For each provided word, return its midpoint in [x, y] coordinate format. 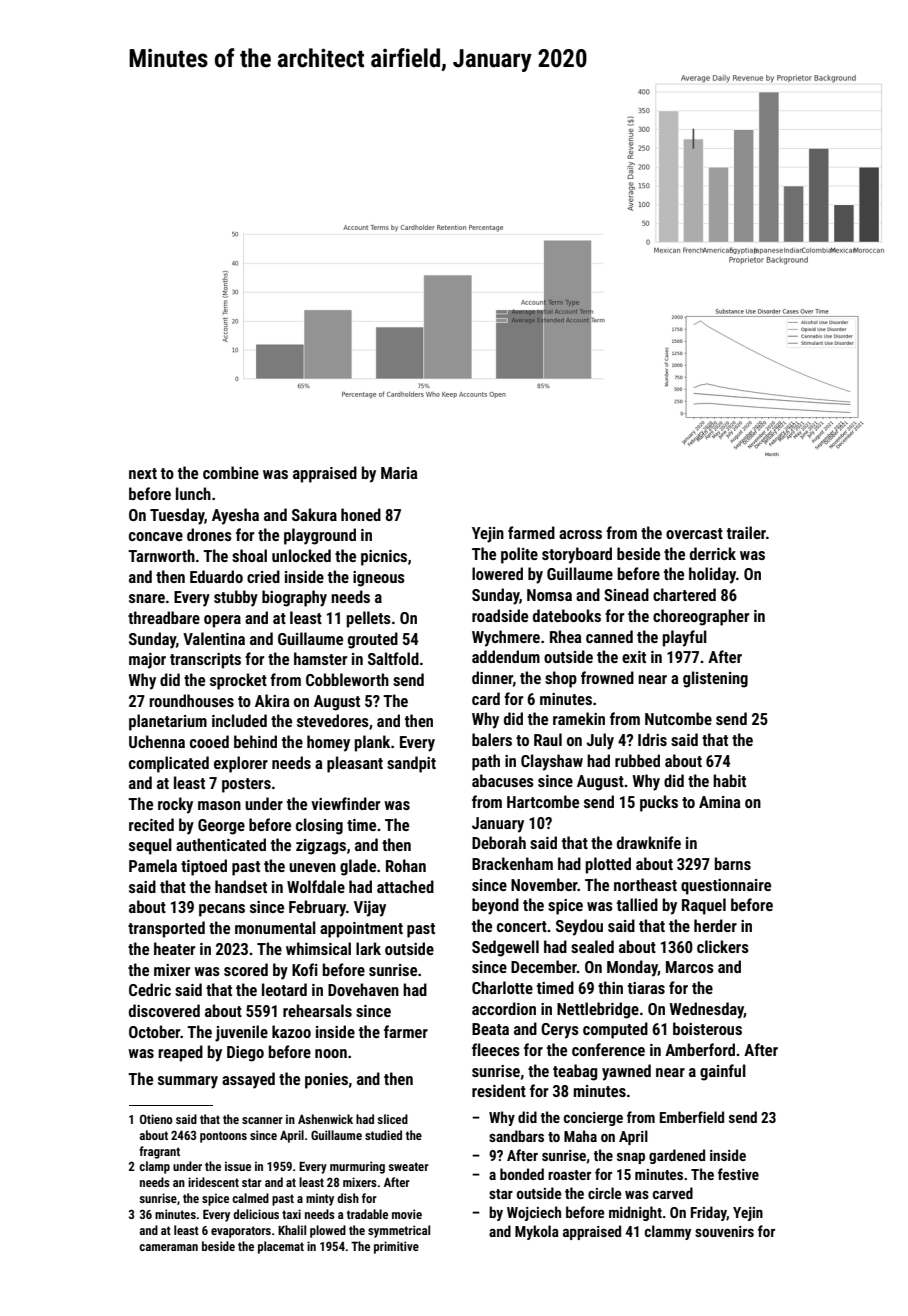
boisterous [707, 1028]
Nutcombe [678, 718]
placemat [281, 1247]
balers [492, 739]
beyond [495, 906]
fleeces [496, 1049]
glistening [715, 679]
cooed [209, 741]
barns [733, 863]
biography [294, 598]
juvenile [241, 1033]
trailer [746, 532]
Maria [399, 473]
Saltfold [393, 658]
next [143, 473]
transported [166, 929]
